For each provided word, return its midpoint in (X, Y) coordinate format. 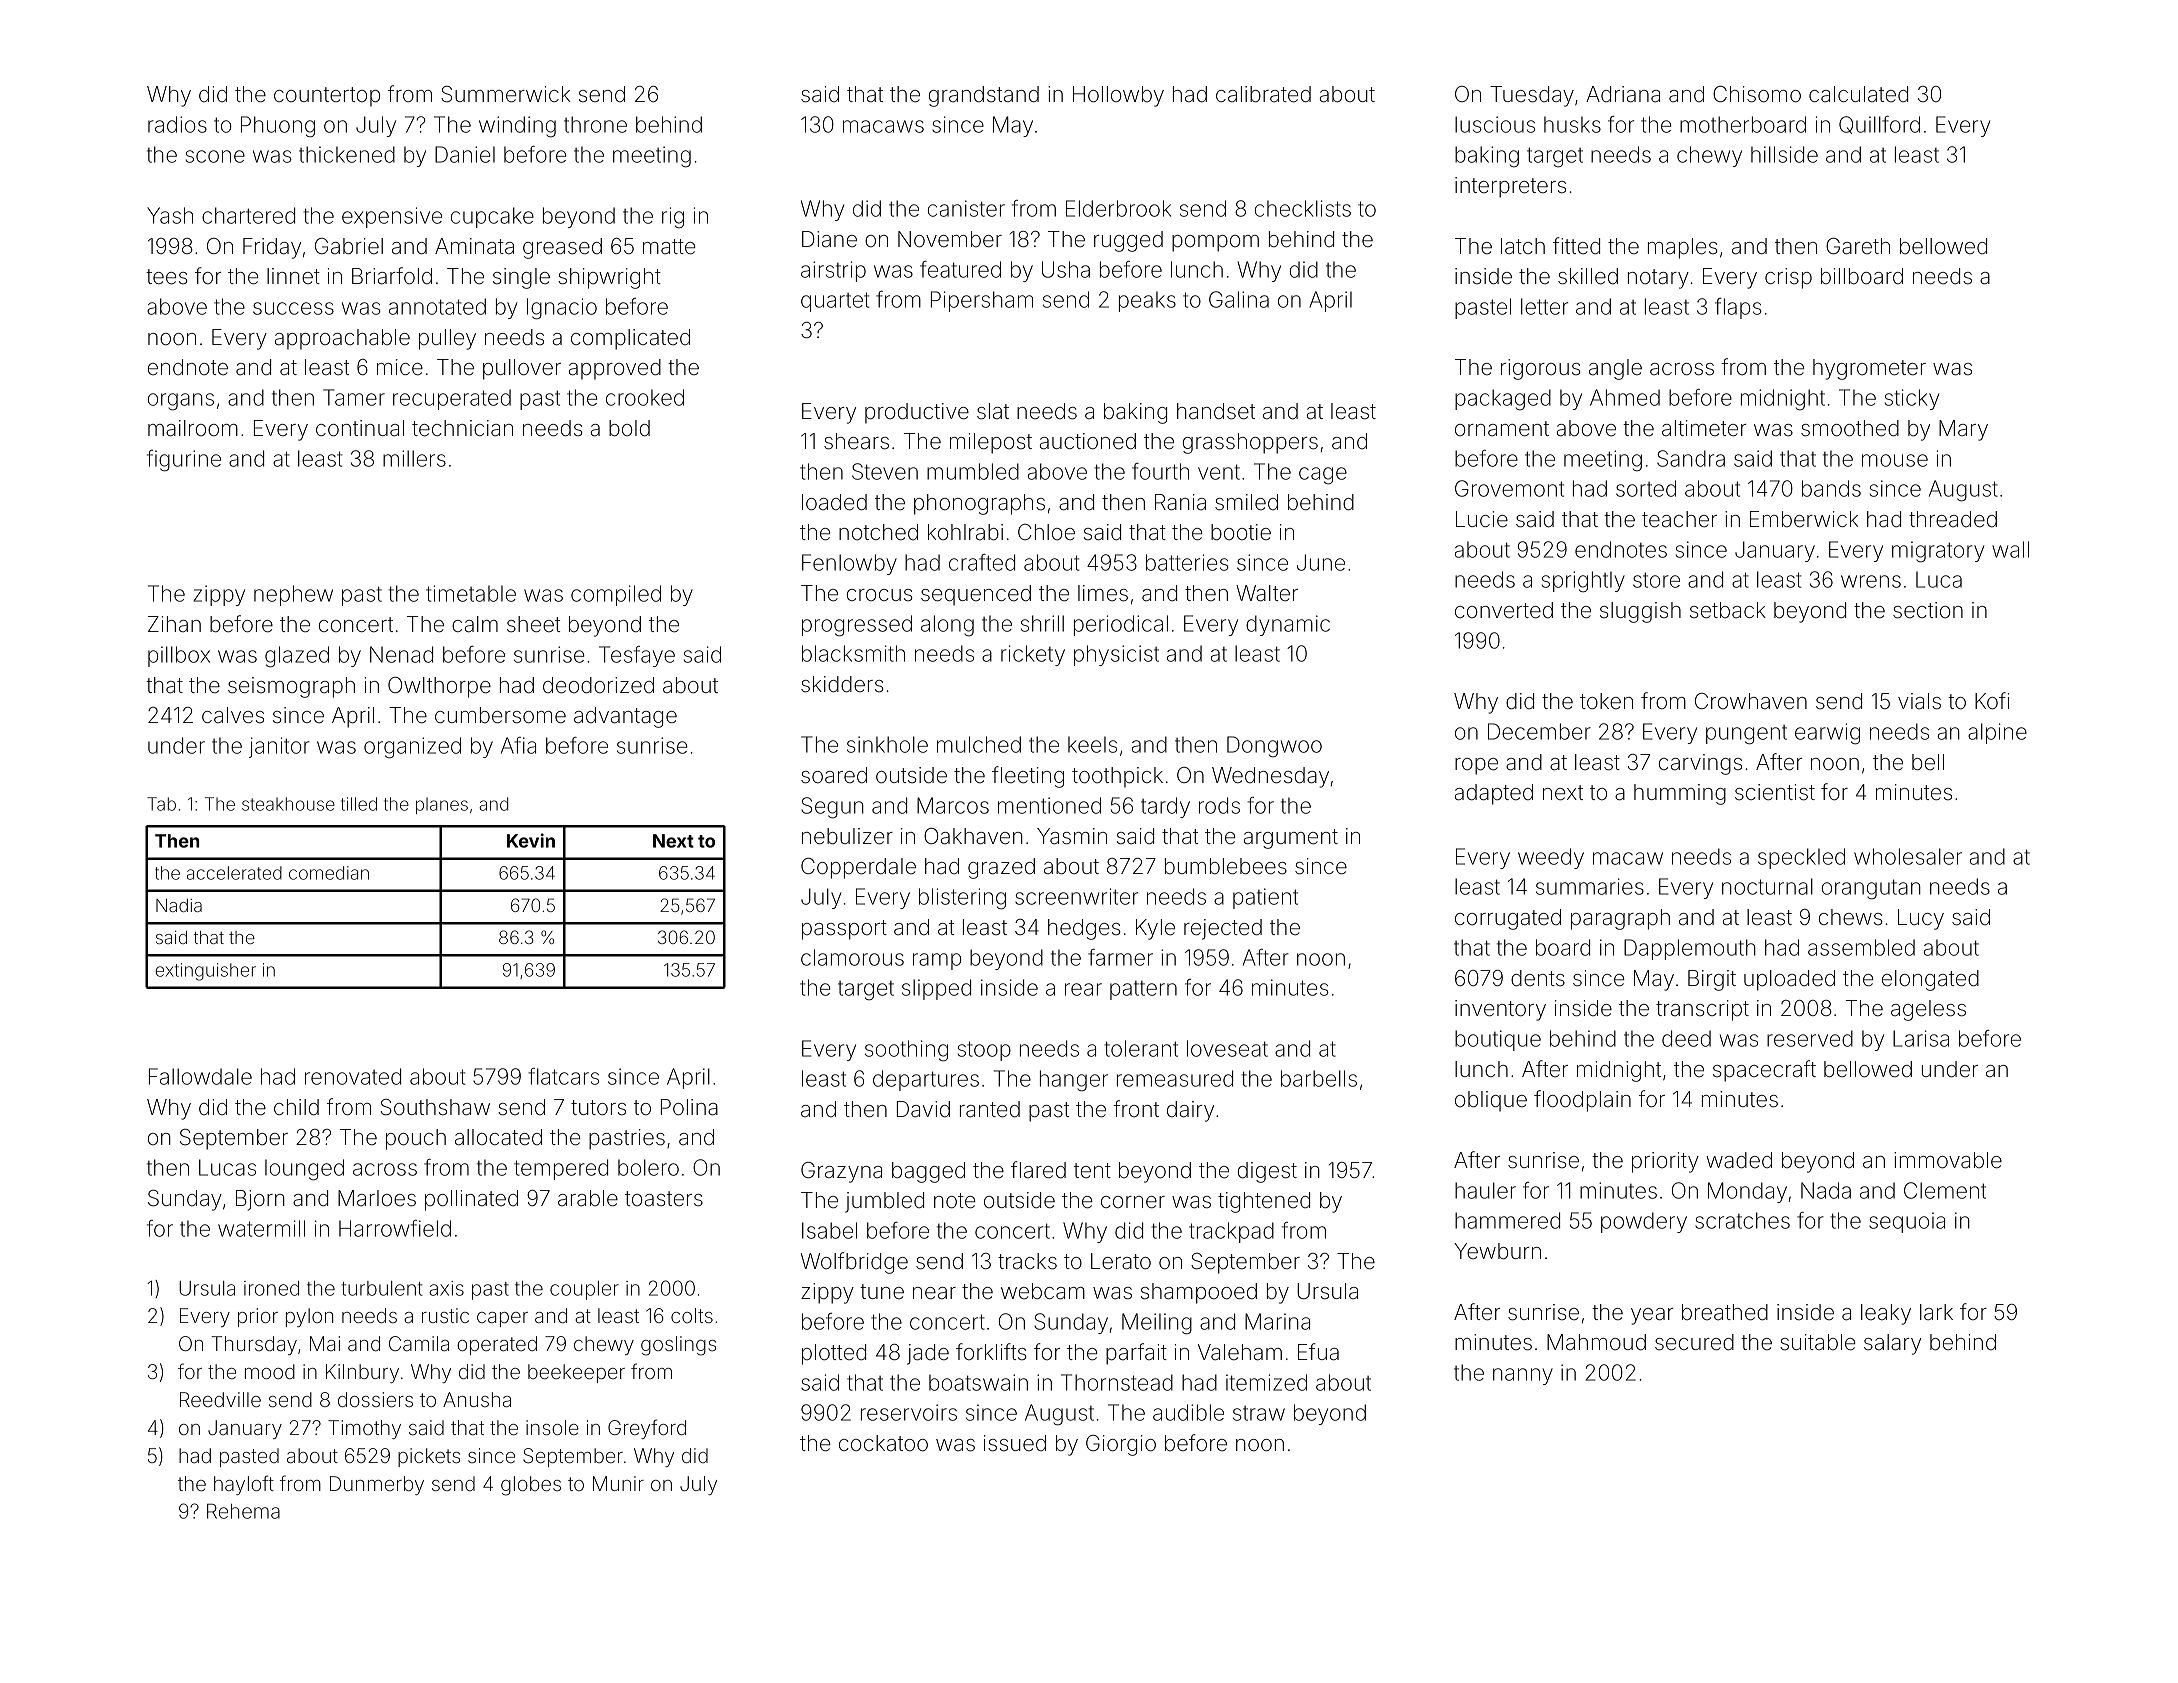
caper (502, 1319)
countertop (327, 97)
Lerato (1121, 1261)
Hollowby (1118, 96)
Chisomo (1757, 94)
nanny (1523, 1376)
